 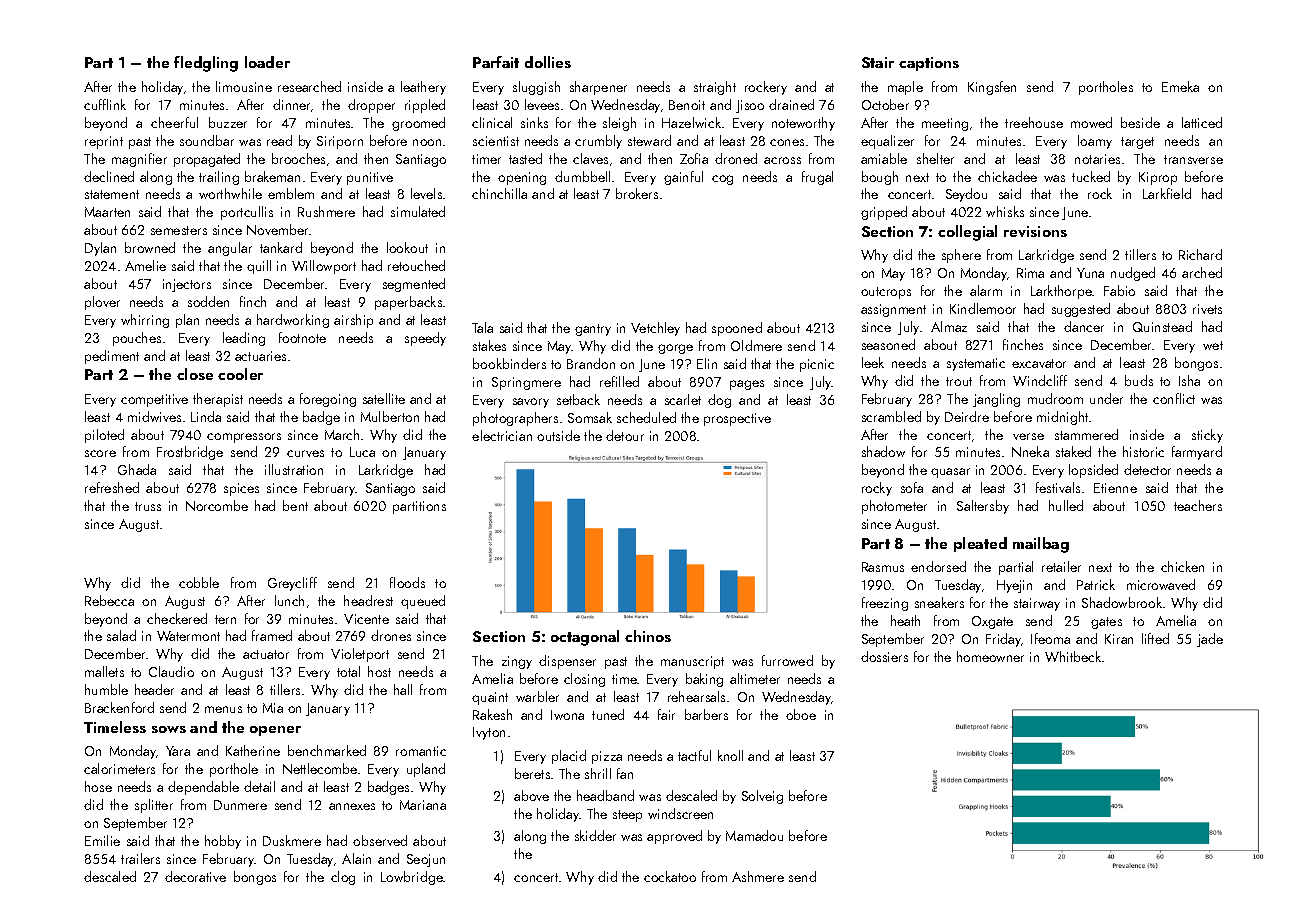 What do you see at coordinates (482, 327) in the screenshot?
I see `Tala` at bounding box center [482, 327].
